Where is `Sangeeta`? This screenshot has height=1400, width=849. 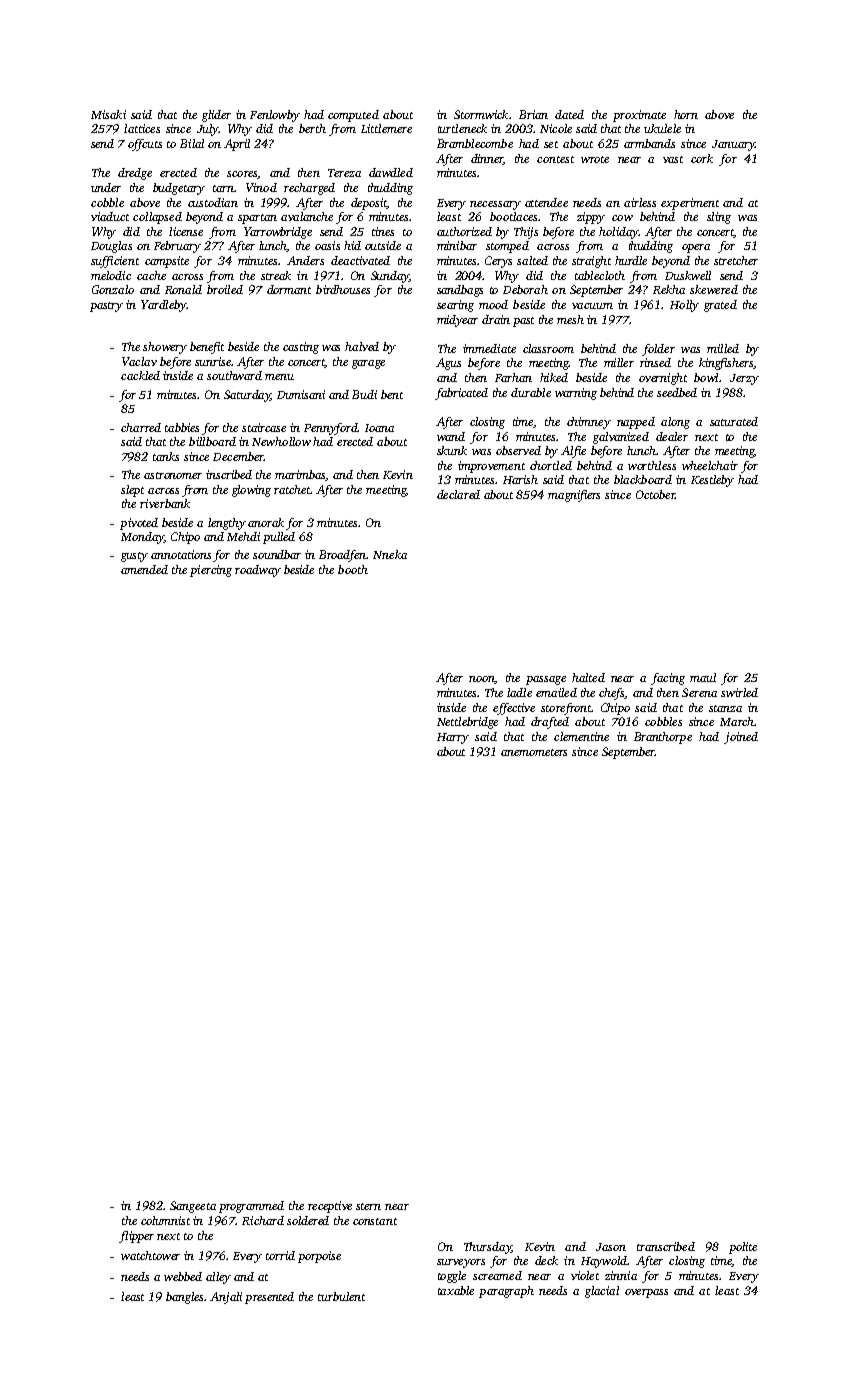 Sangeeta is located at coordinates (193, 1207).
